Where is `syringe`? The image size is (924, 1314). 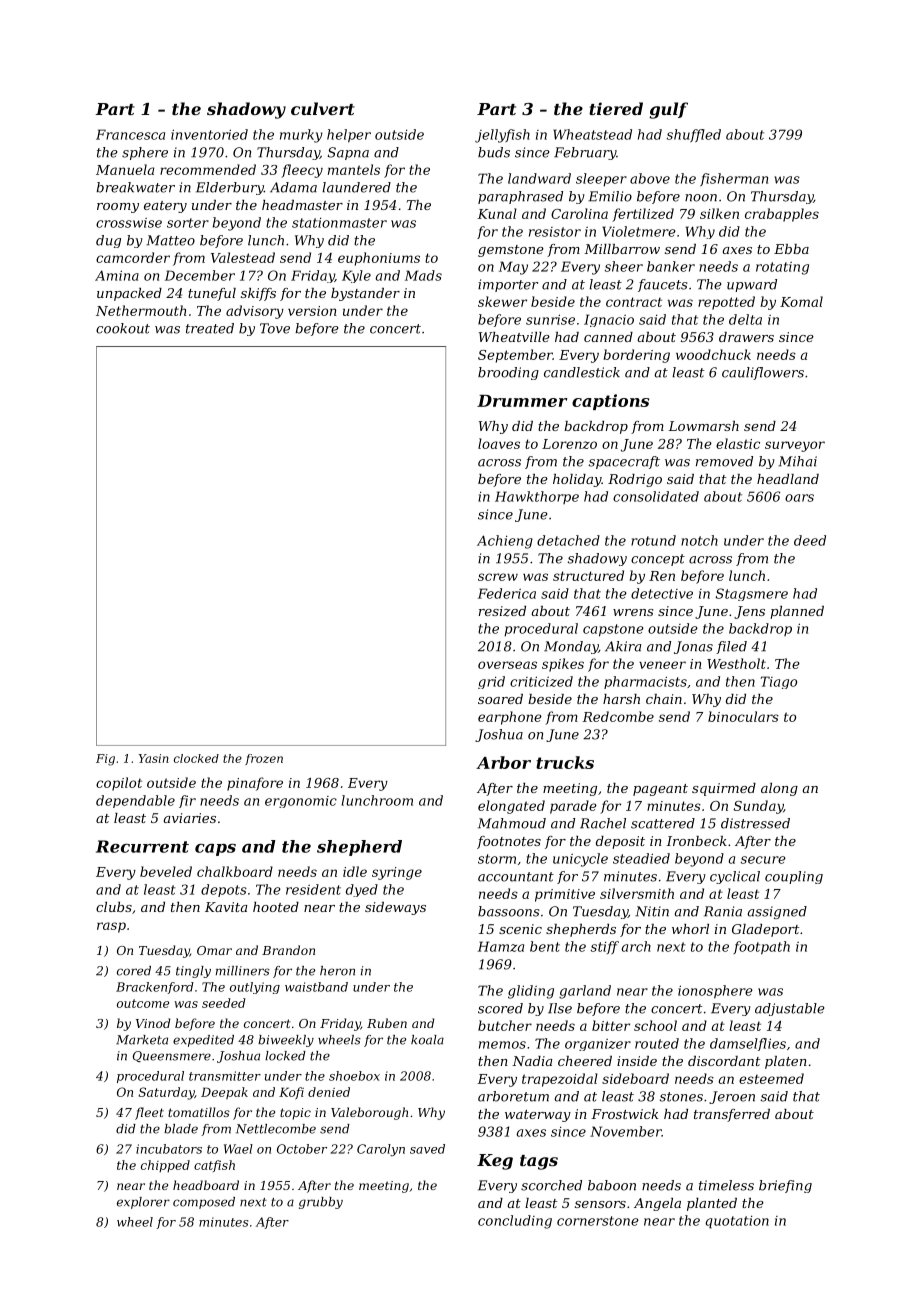 syringe is located at coordinates (397, 873).
